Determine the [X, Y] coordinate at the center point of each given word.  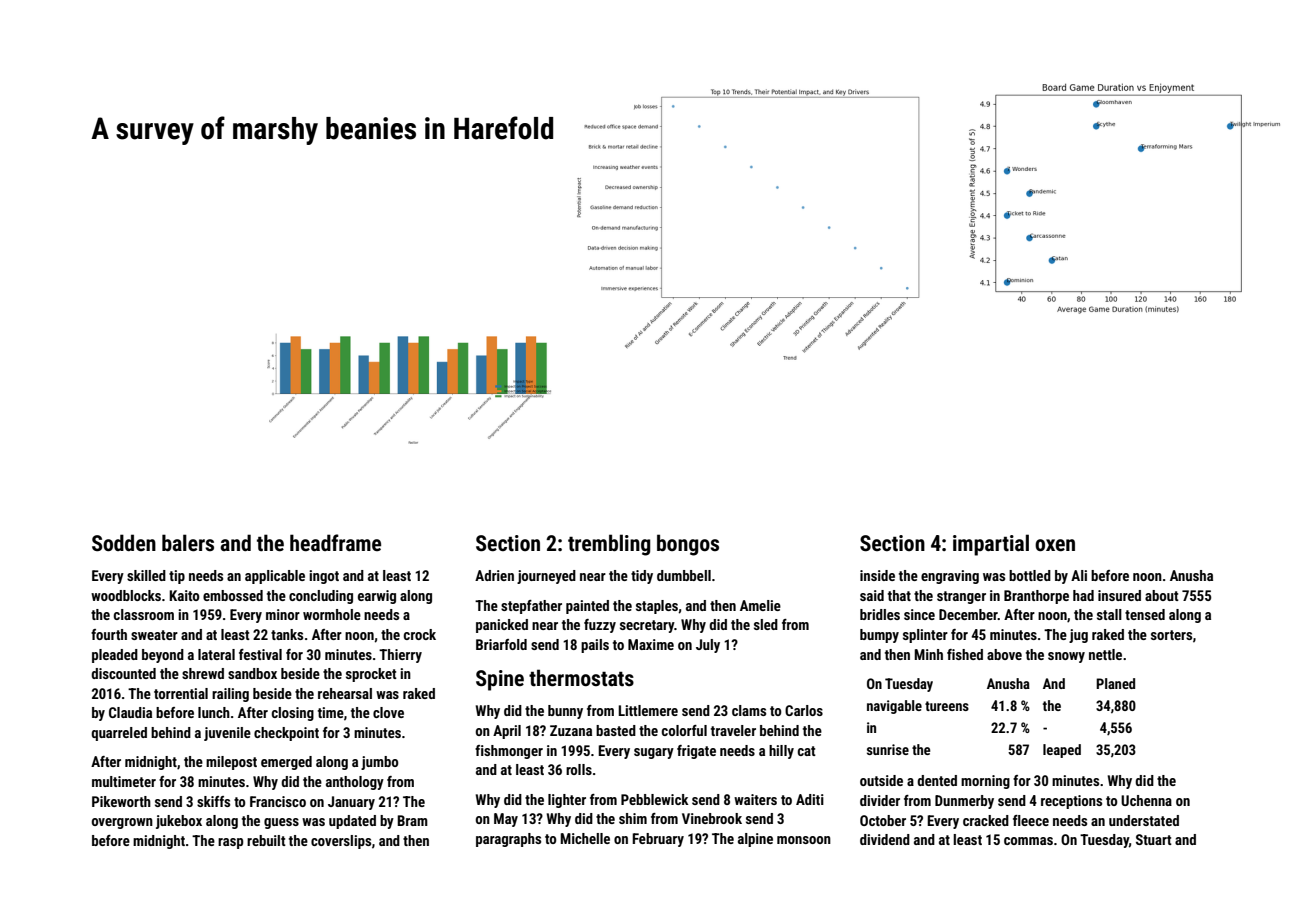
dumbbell [684, 575]
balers [188, 543]
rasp [230, 843]
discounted [123, 673]
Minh [928, 654]
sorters [1171, 635]
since [919, 614]
